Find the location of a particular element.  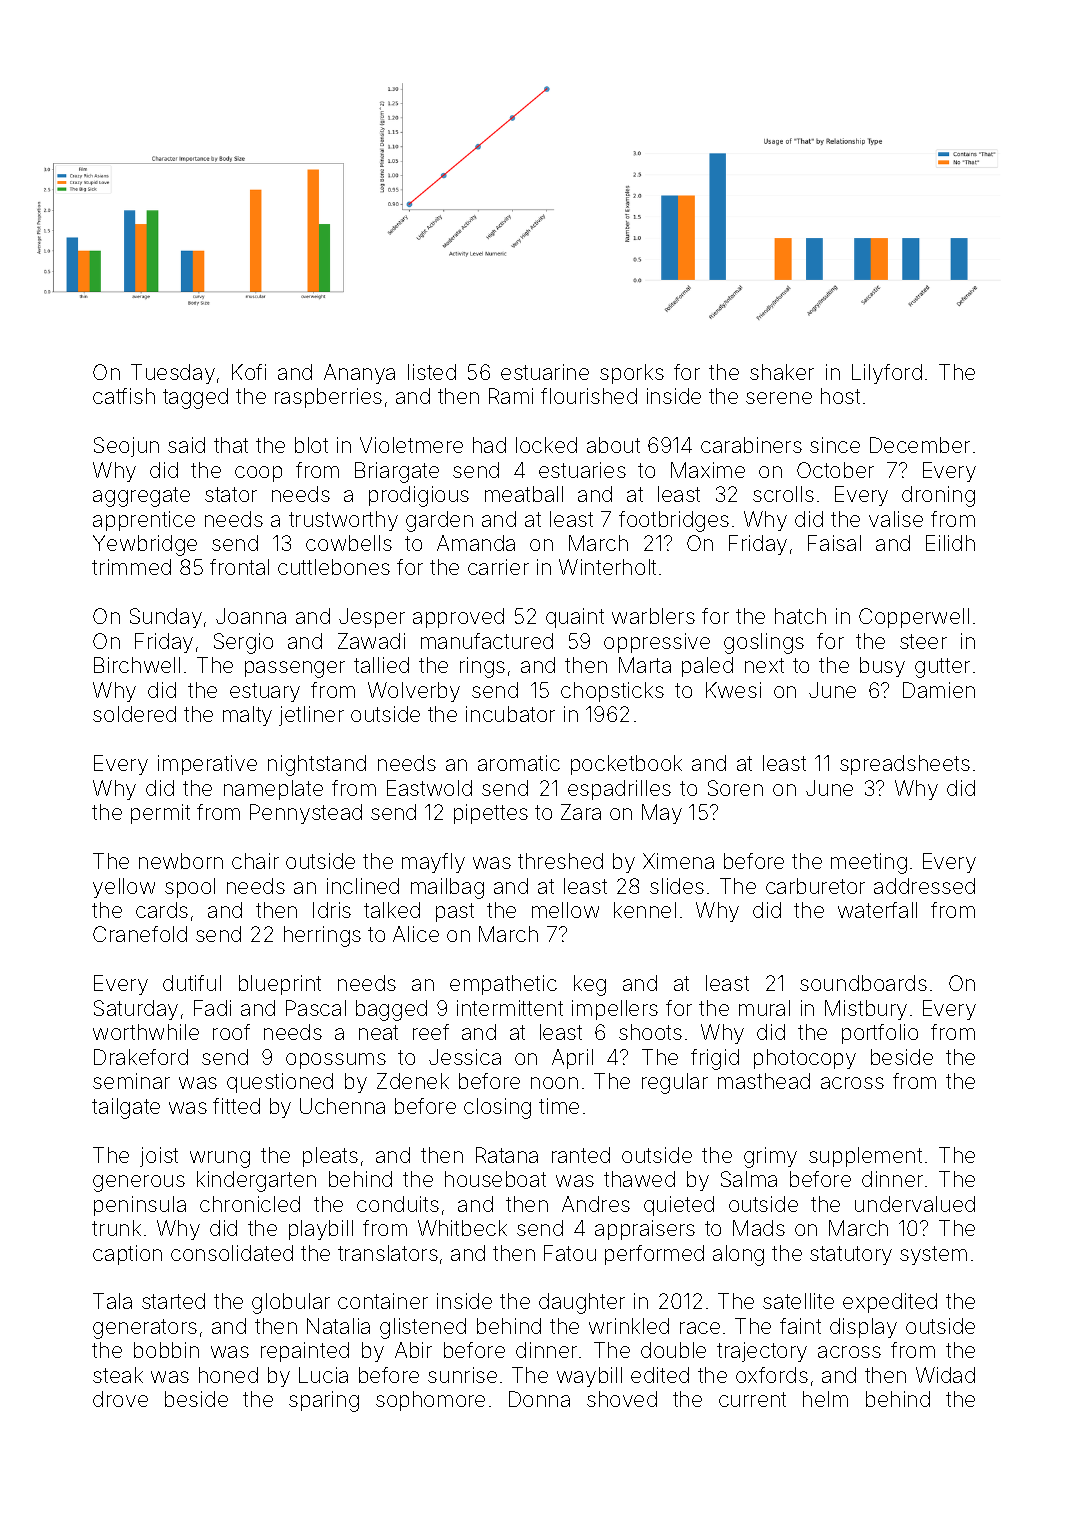

catfish is located at coordinates (124, 396).
